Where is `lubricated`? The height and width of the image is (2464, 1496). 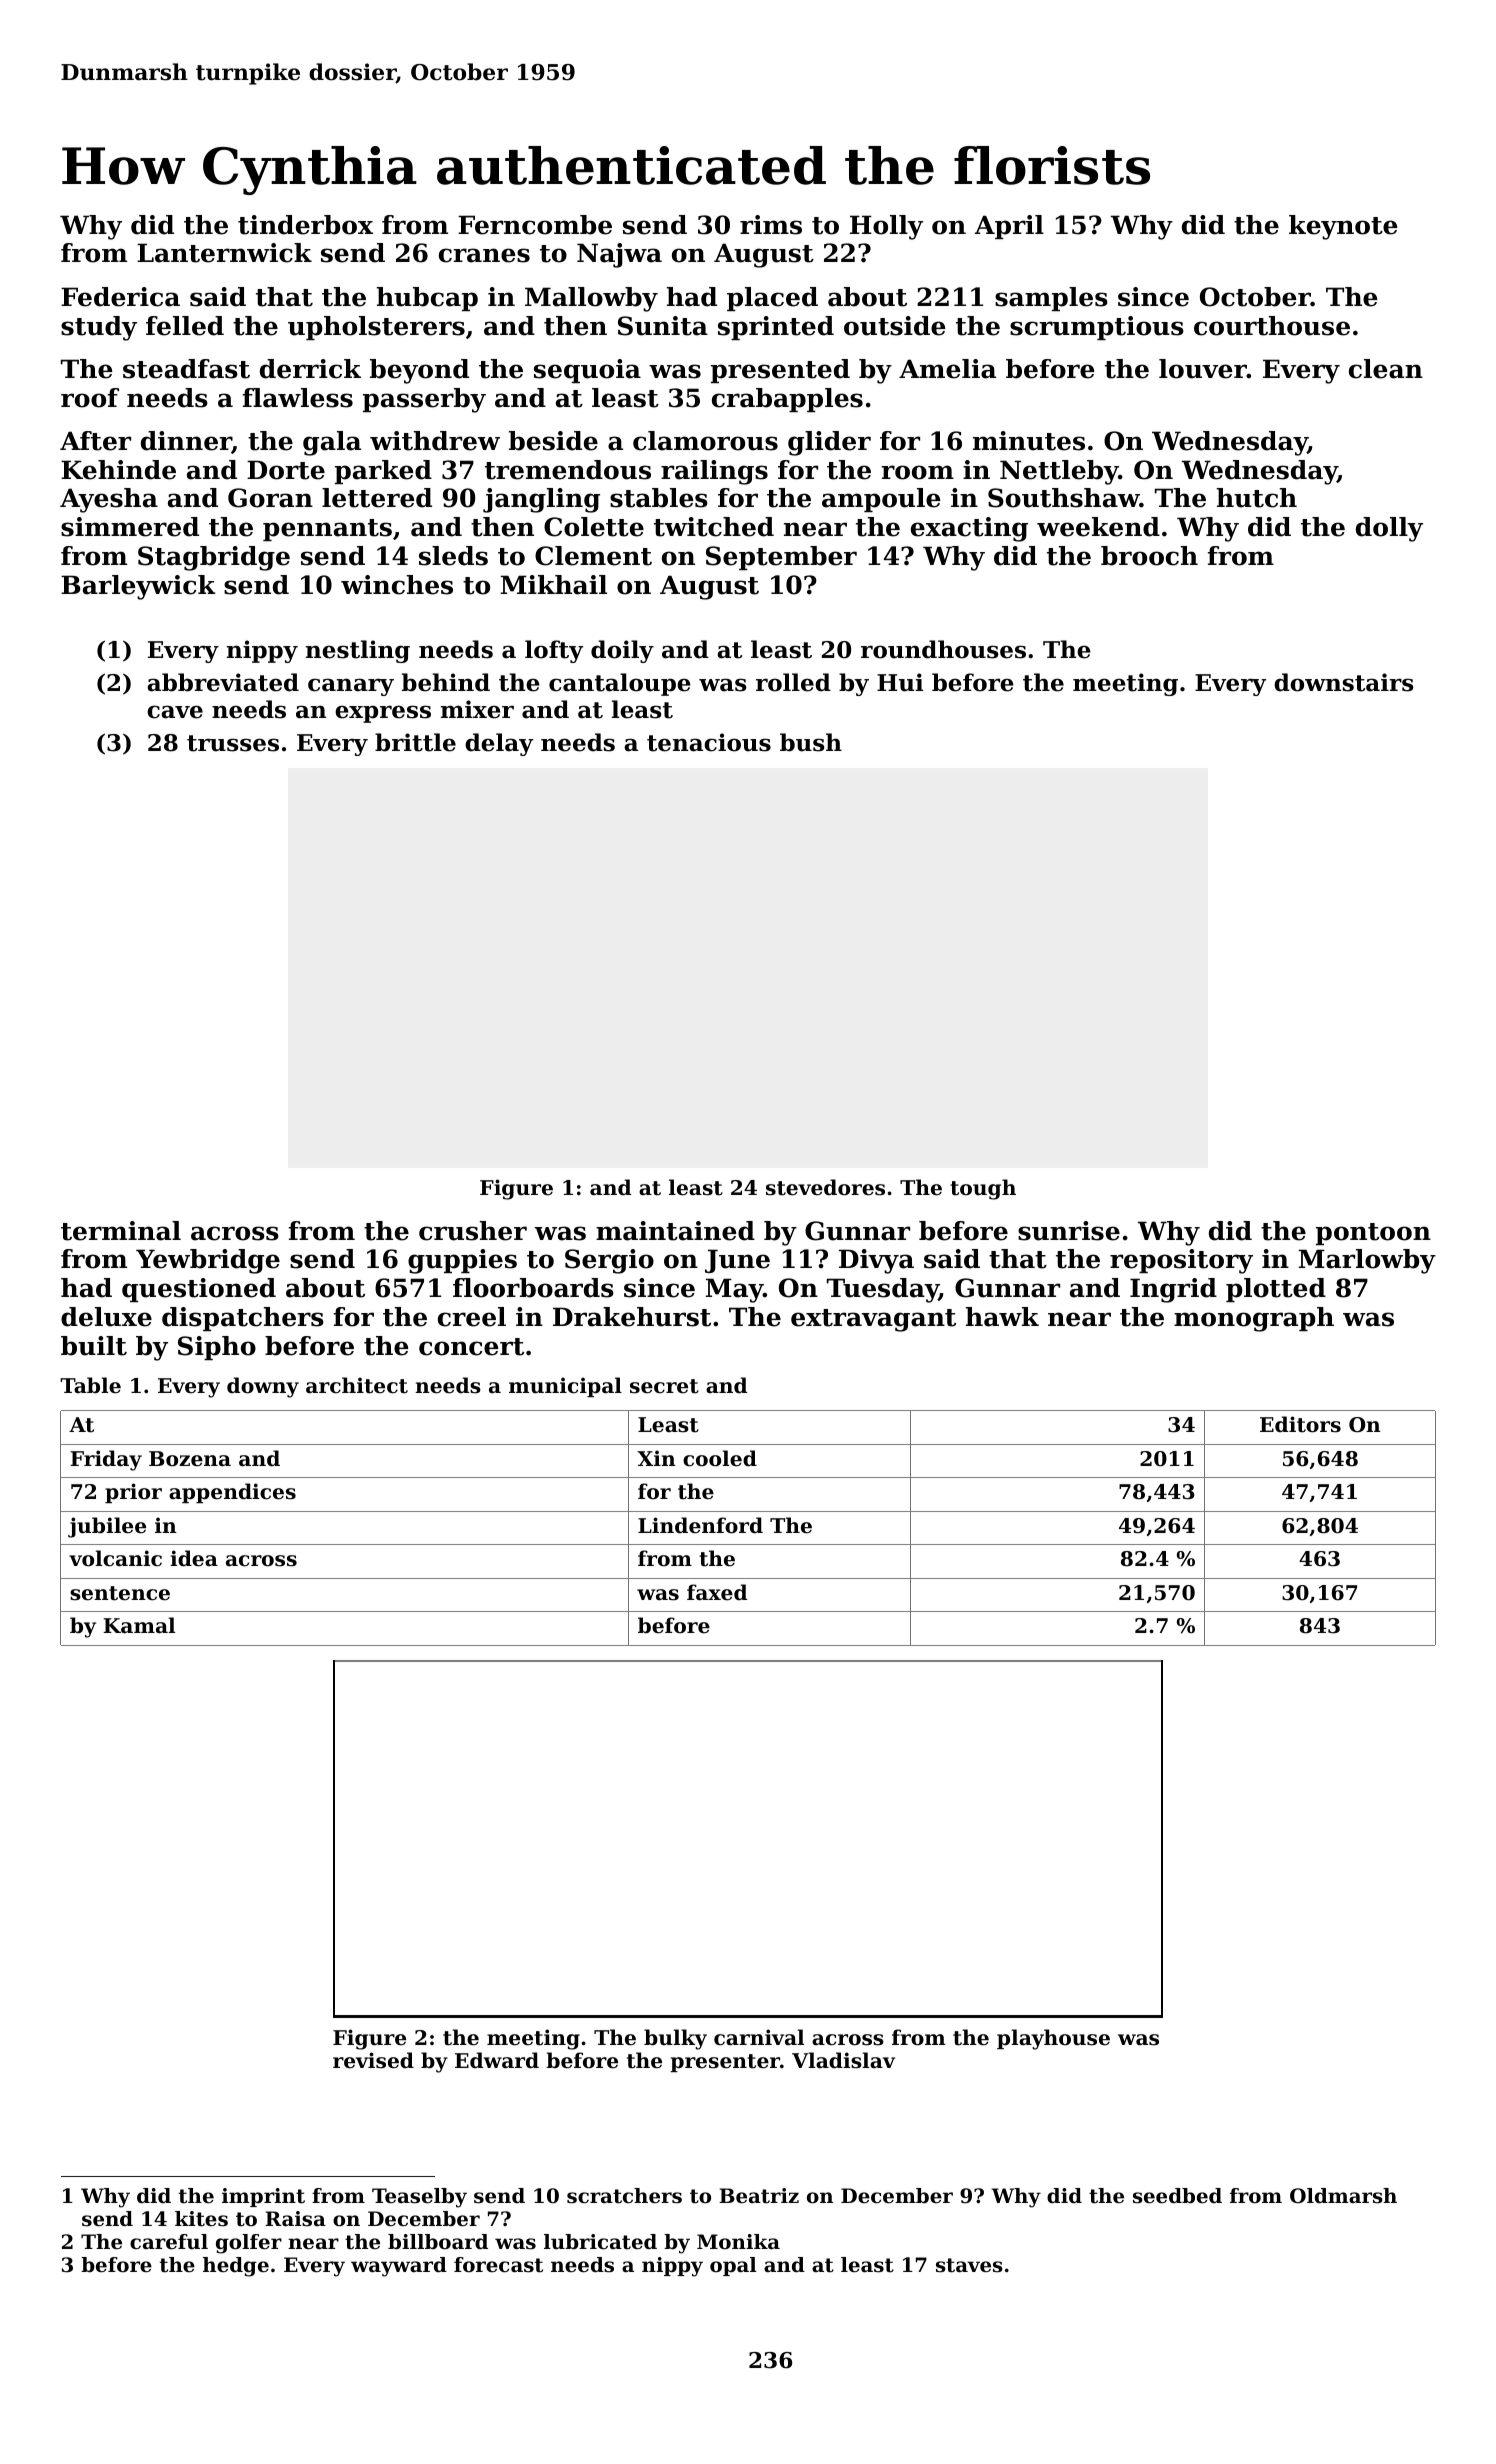
lubricated is located at coordinates (600, 2242).
